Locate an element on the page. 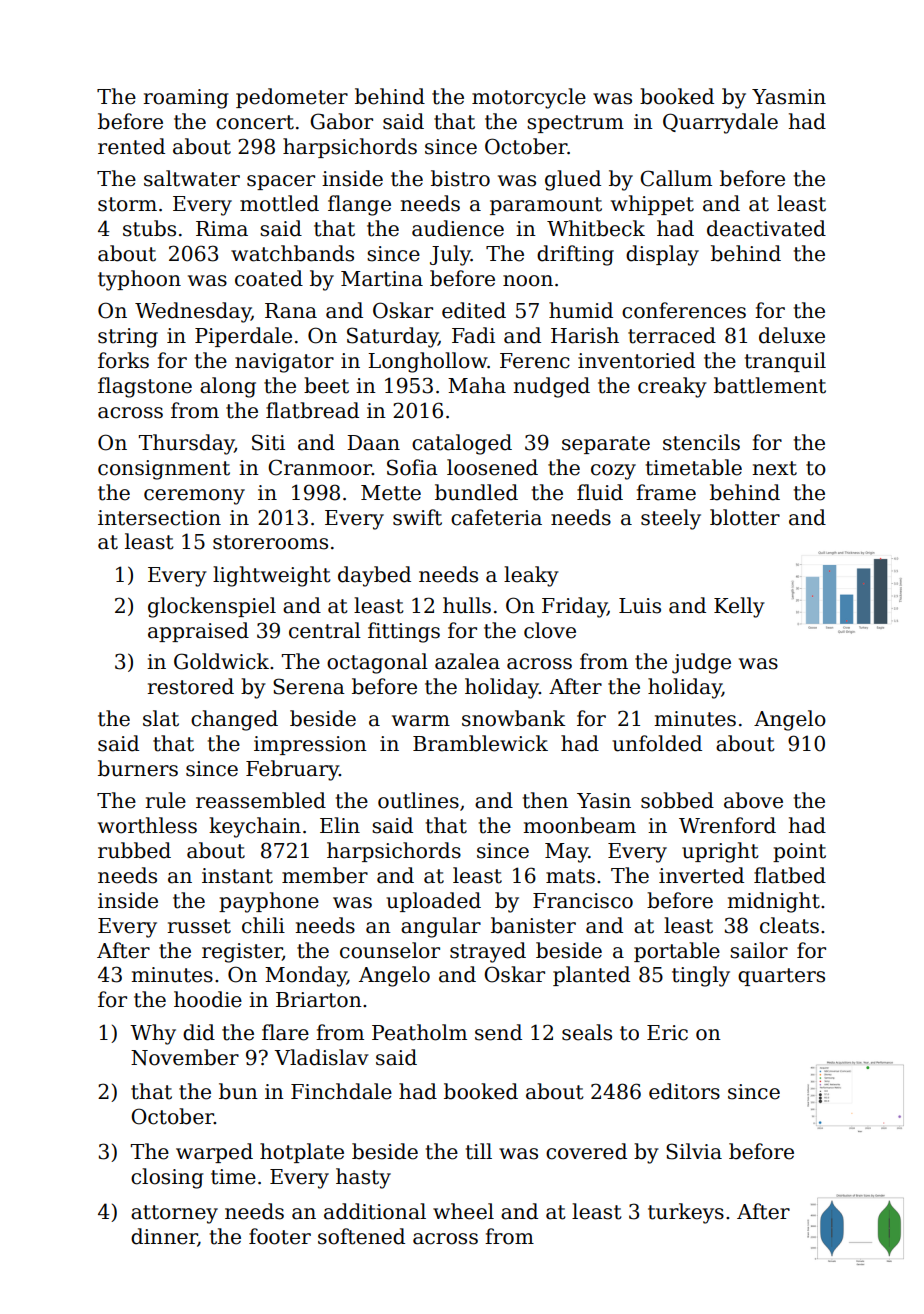 The image size is (924, 1314). Sofia is located at coordinates (412, 467).
